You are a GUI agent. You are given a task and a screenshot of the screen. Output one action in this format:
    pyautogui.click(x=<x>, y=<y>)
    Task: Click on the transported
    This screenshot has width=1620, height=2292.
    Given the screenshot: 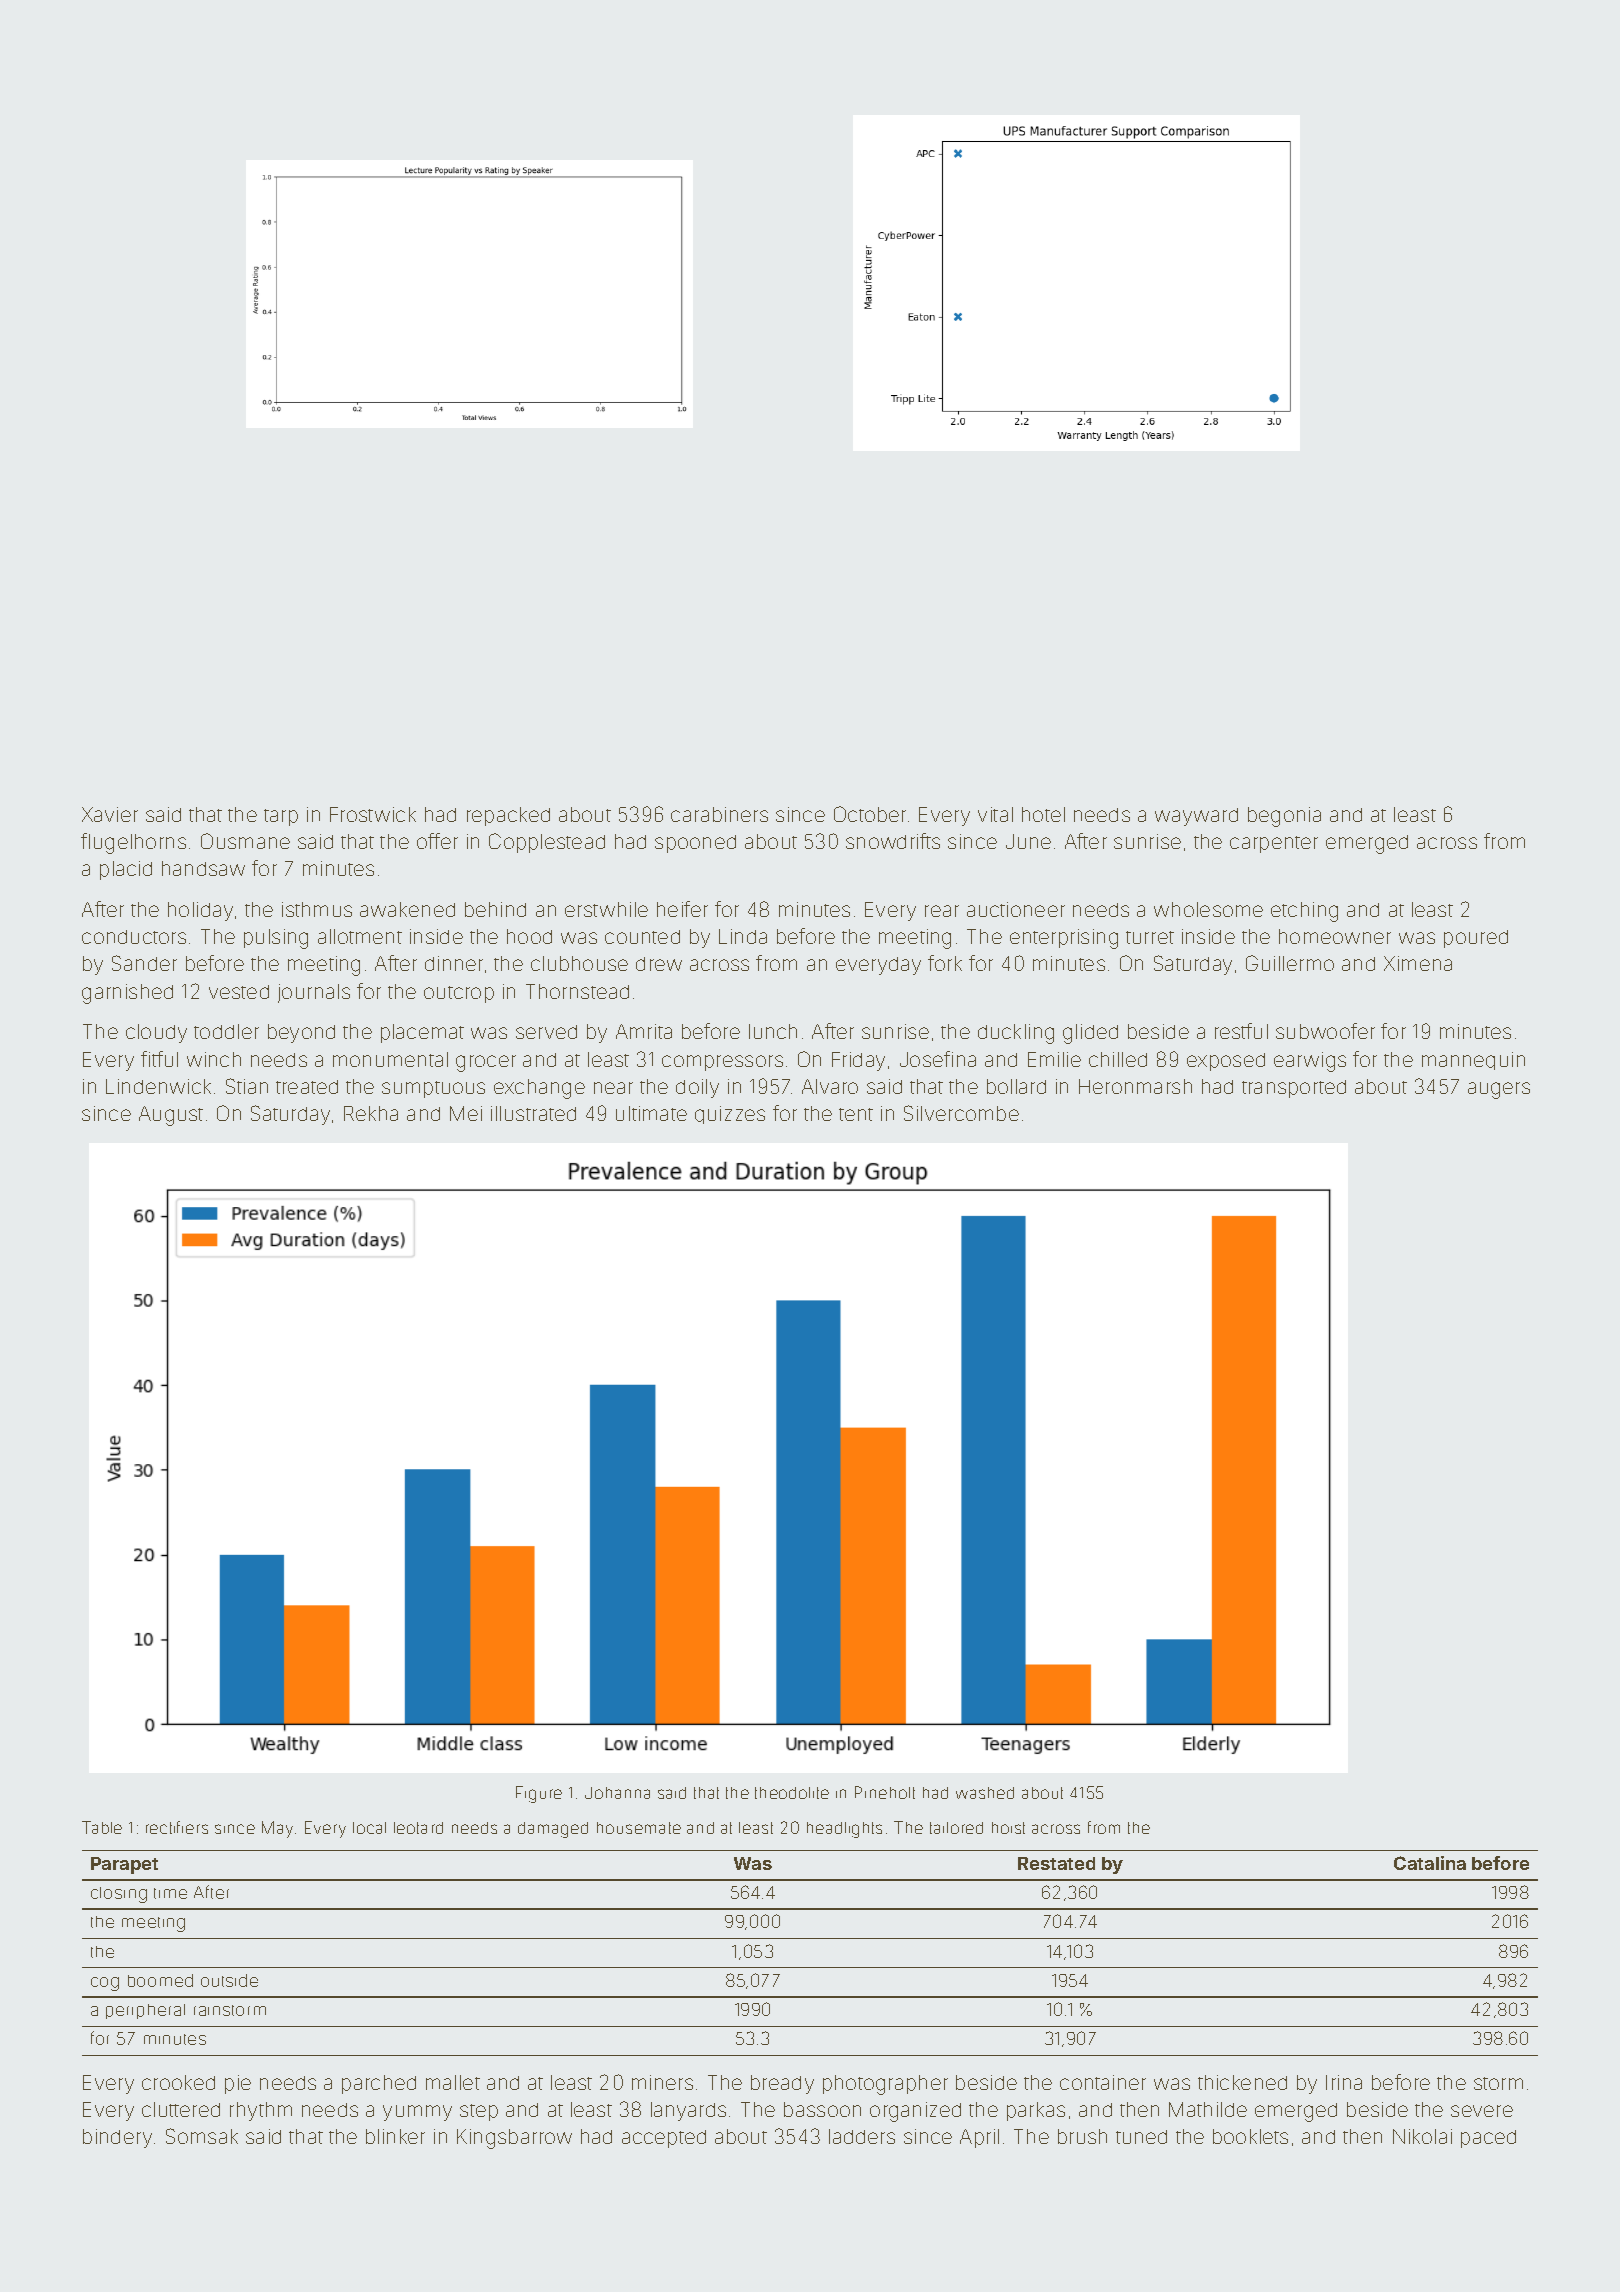 What is the action you would take?
    pyautogui.click(x=1294, y=1089)
